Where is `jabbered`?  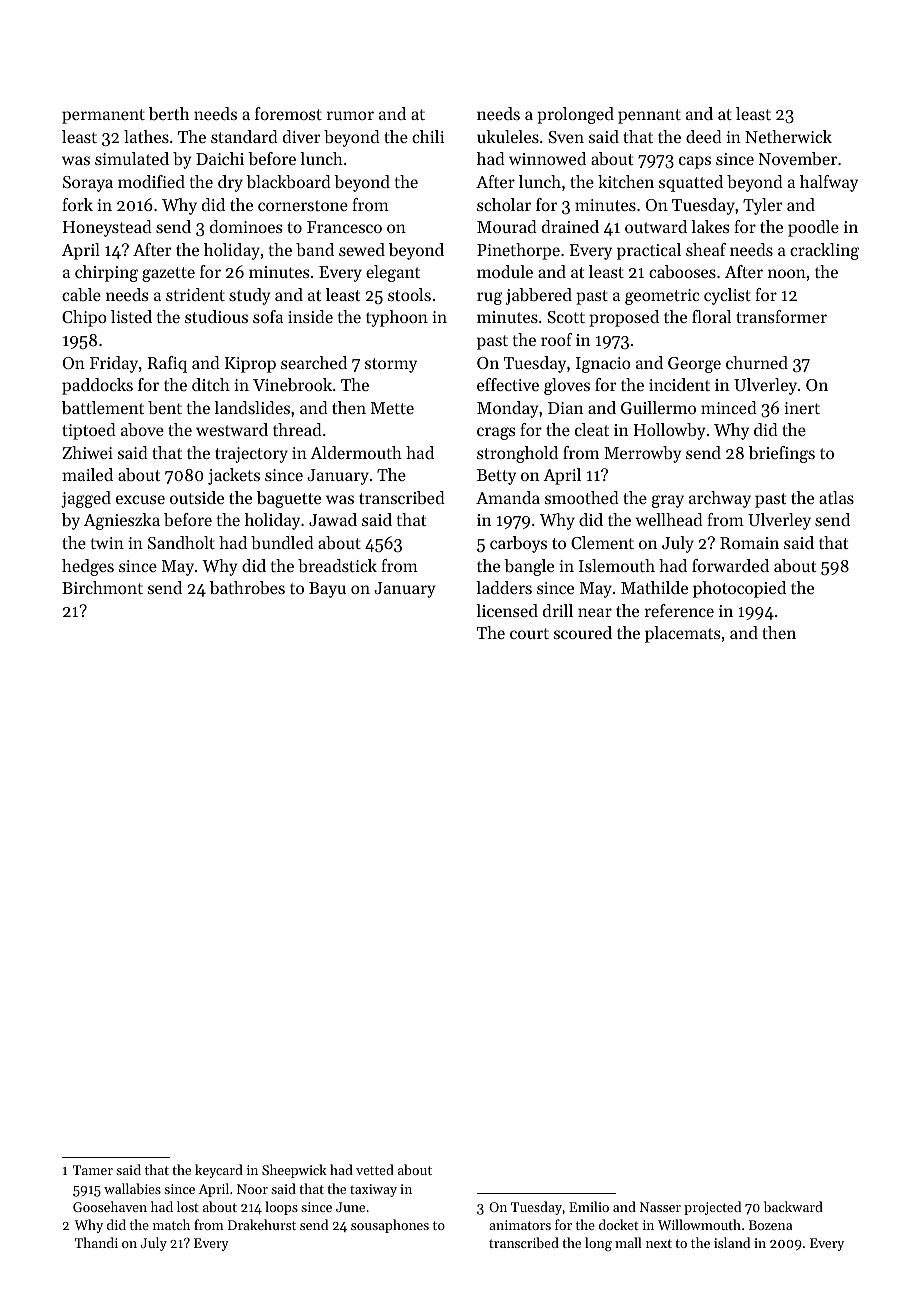
jabbered is located at coordinates (539, 296).
